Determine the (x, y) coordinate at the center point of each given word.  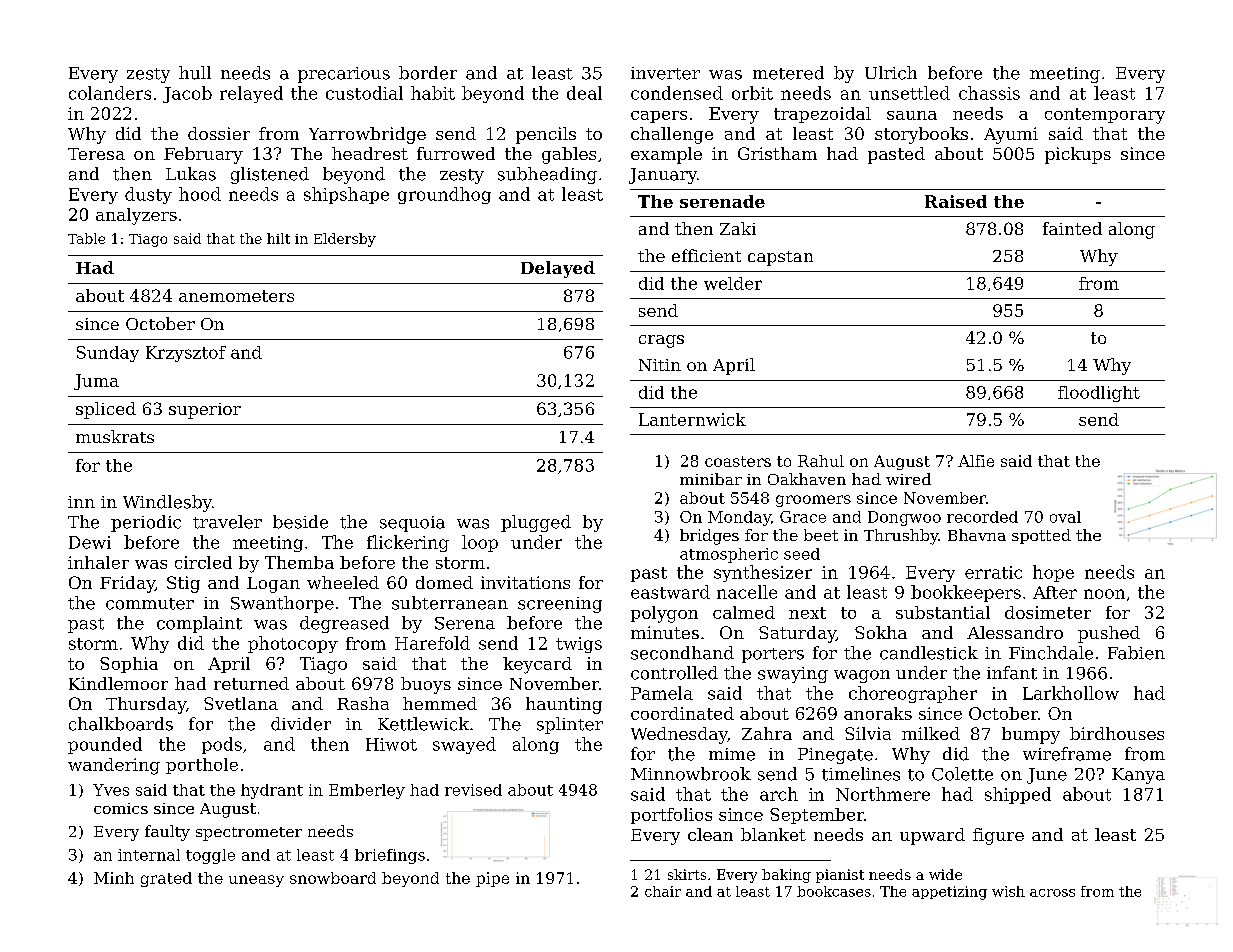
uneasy (256, 881)
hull (195, 73)
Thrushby (901, 537)
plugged (536, 523)
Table (86, 238)
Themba (299, 562)
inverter (665, 73)
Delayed (558, 269)
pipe (492, 879)
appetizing (949, 893)
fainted (1072, 228)
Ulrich (891, 73)
